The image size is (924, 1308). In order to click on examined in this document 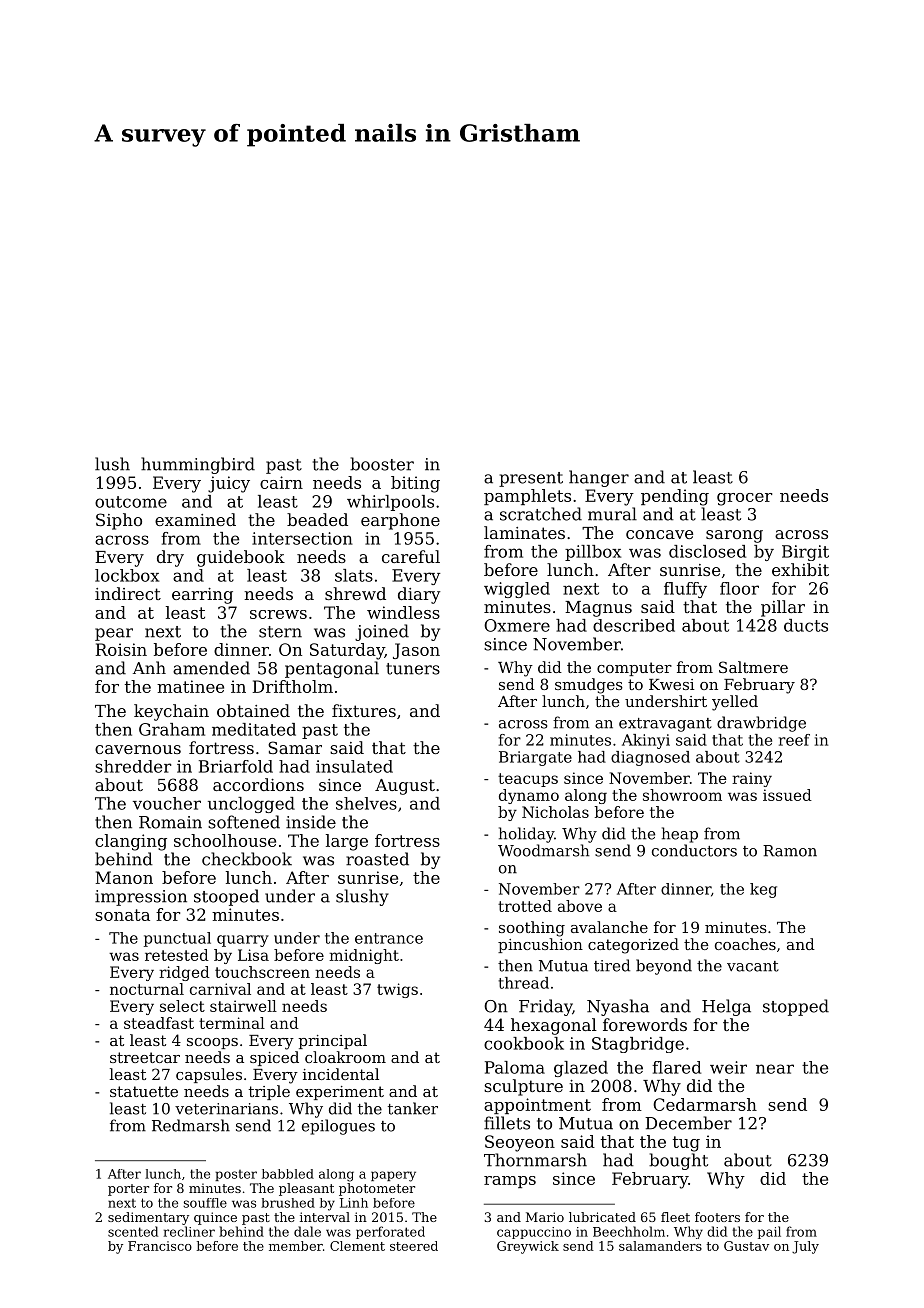, I will do `click(195, 519)`.
